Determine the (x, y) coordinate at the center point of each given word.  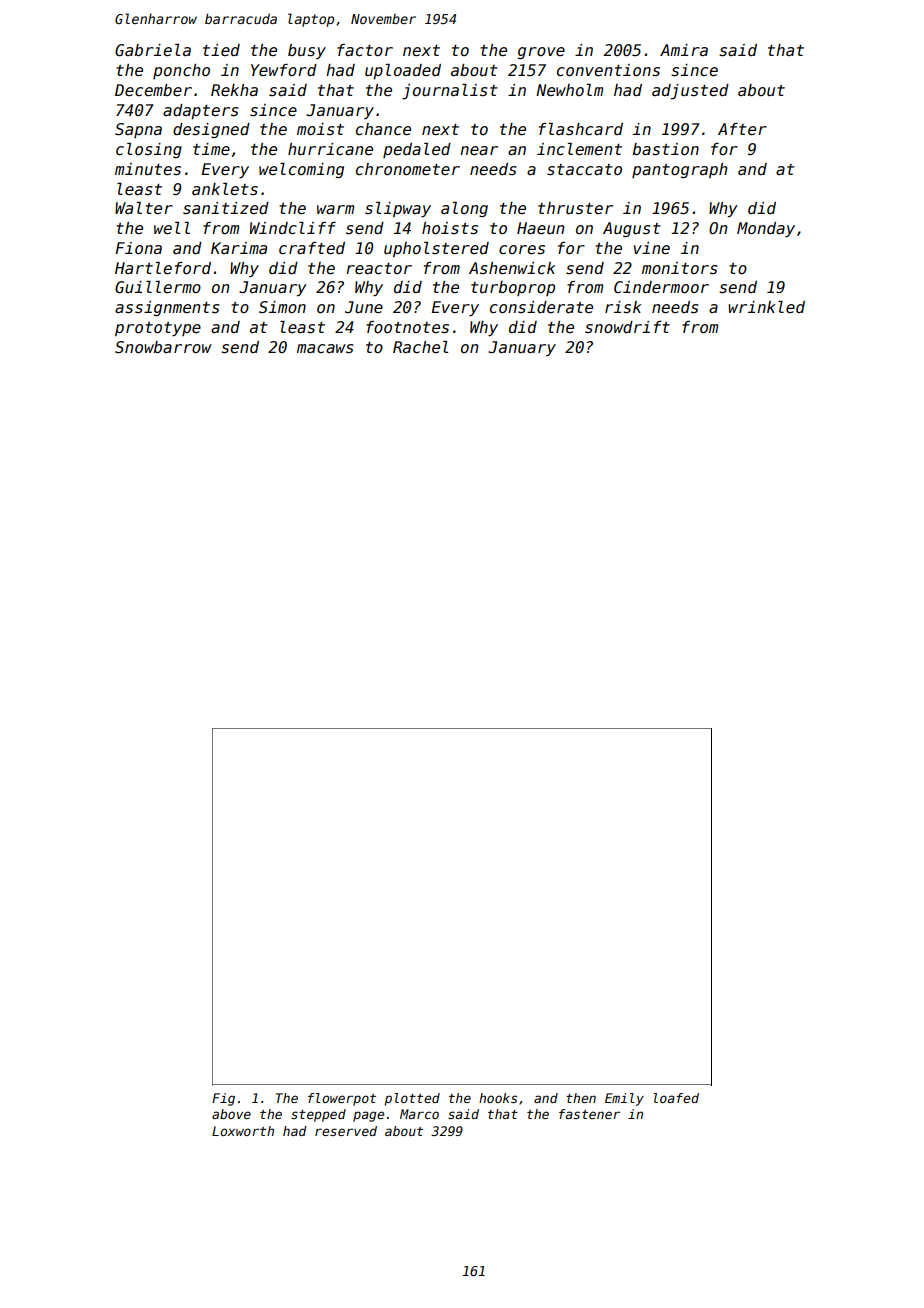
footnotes (407, 327)
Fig (223, 1099)
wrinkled (766, 307)
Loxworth (243, 1131)
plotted (412, 1099)
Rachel (420, 347)
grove (541, 53)
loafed (676, 1098)
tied (221, 50)
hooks (498, 1098)
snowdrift (627, 327)
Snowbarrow (163, 347)
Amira (684, 50)
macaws (325, 349)
